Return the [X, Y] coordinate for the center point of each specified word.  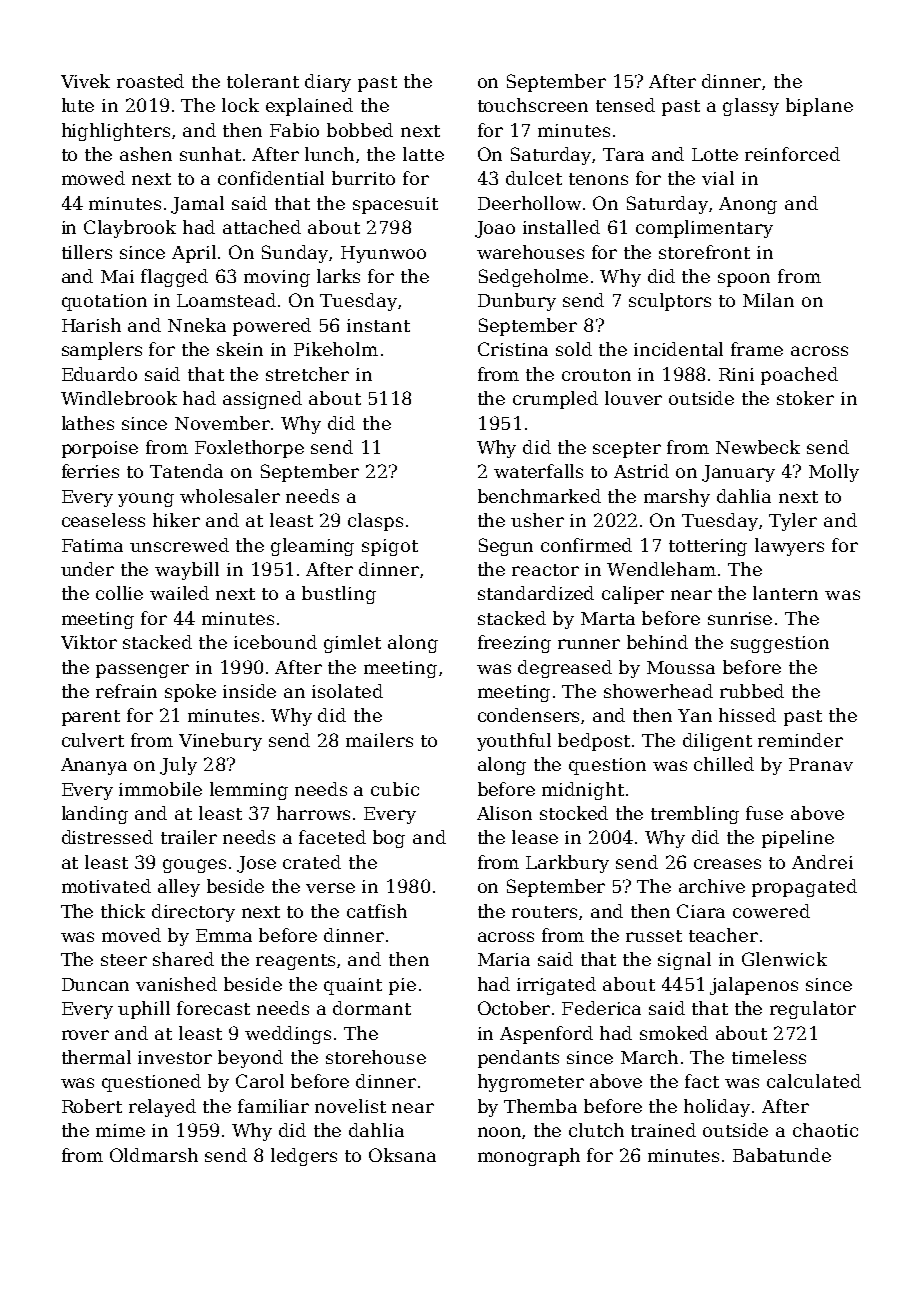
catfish [377, 911]
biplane [819, 107]
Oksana [402, 1155]
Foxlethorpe [249, 449]
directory [193, 913]
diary [328, 83]
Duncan [95, 984]
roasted [150, 81]
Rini [736, 374]
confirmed [586, 545]
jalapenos [754, 986]
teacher [723, 935]
